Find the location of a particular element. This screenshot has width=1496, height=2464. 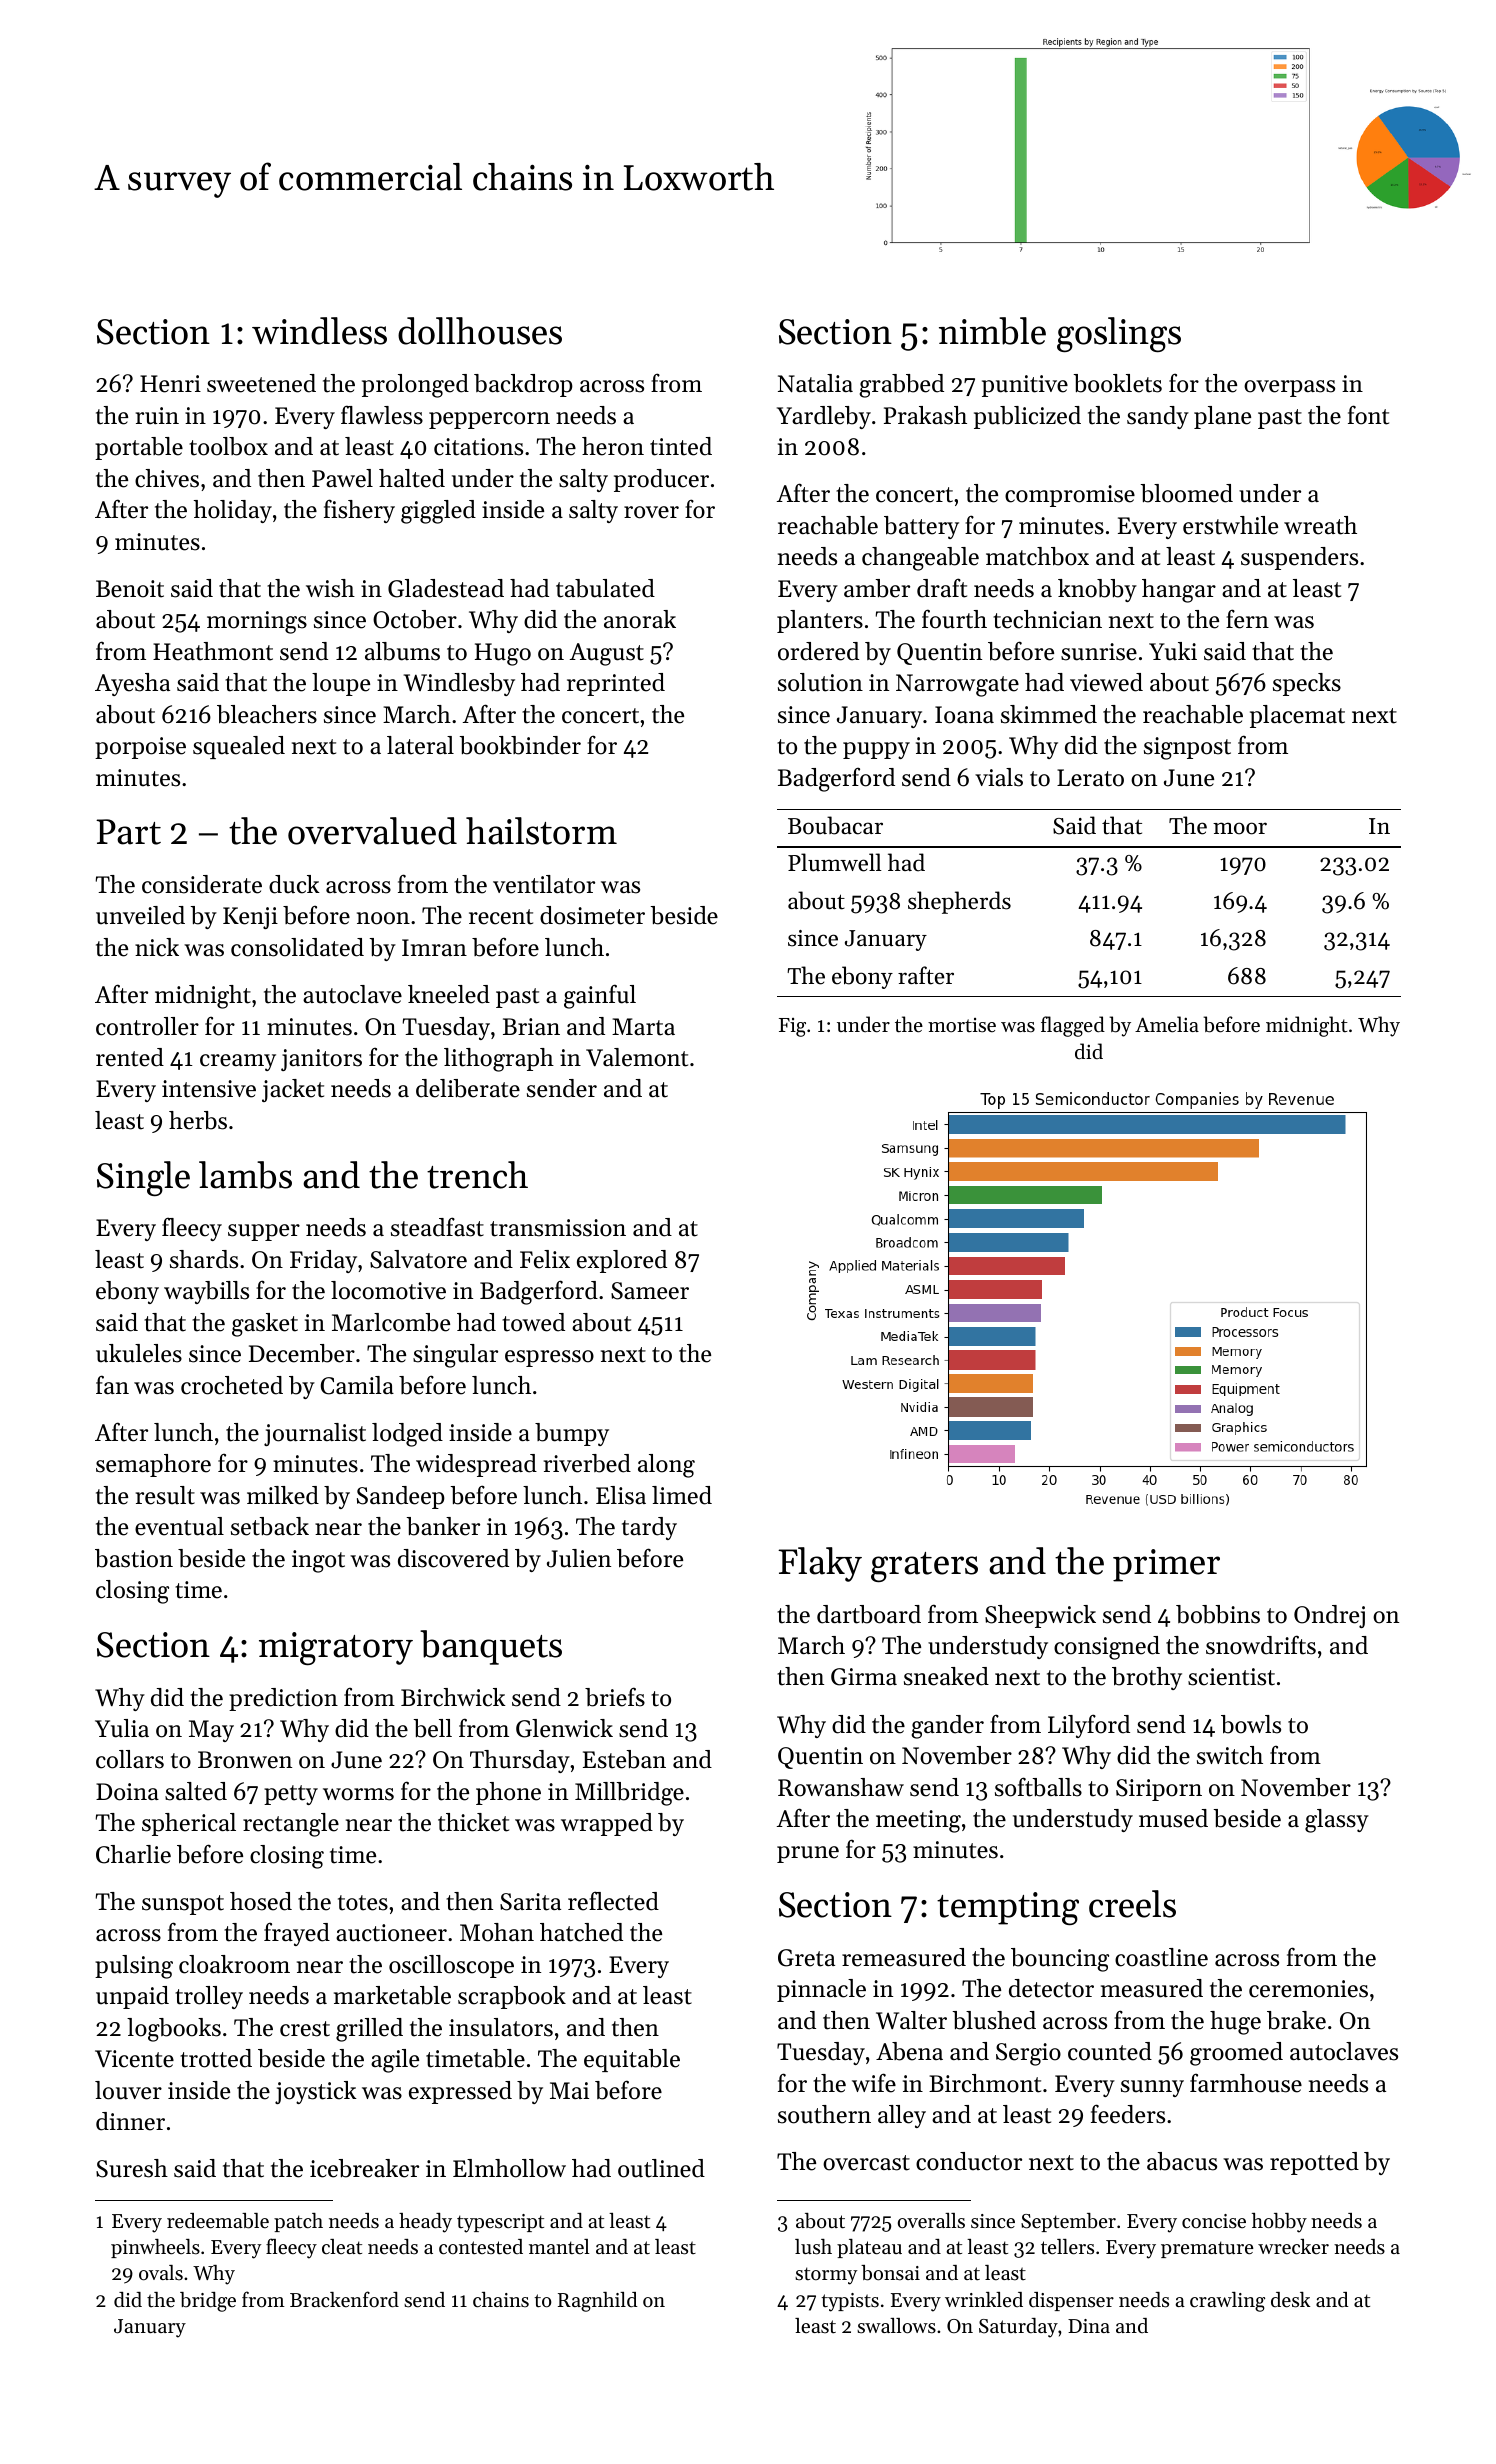

Sameer is located at coordinates (650, 1291).
